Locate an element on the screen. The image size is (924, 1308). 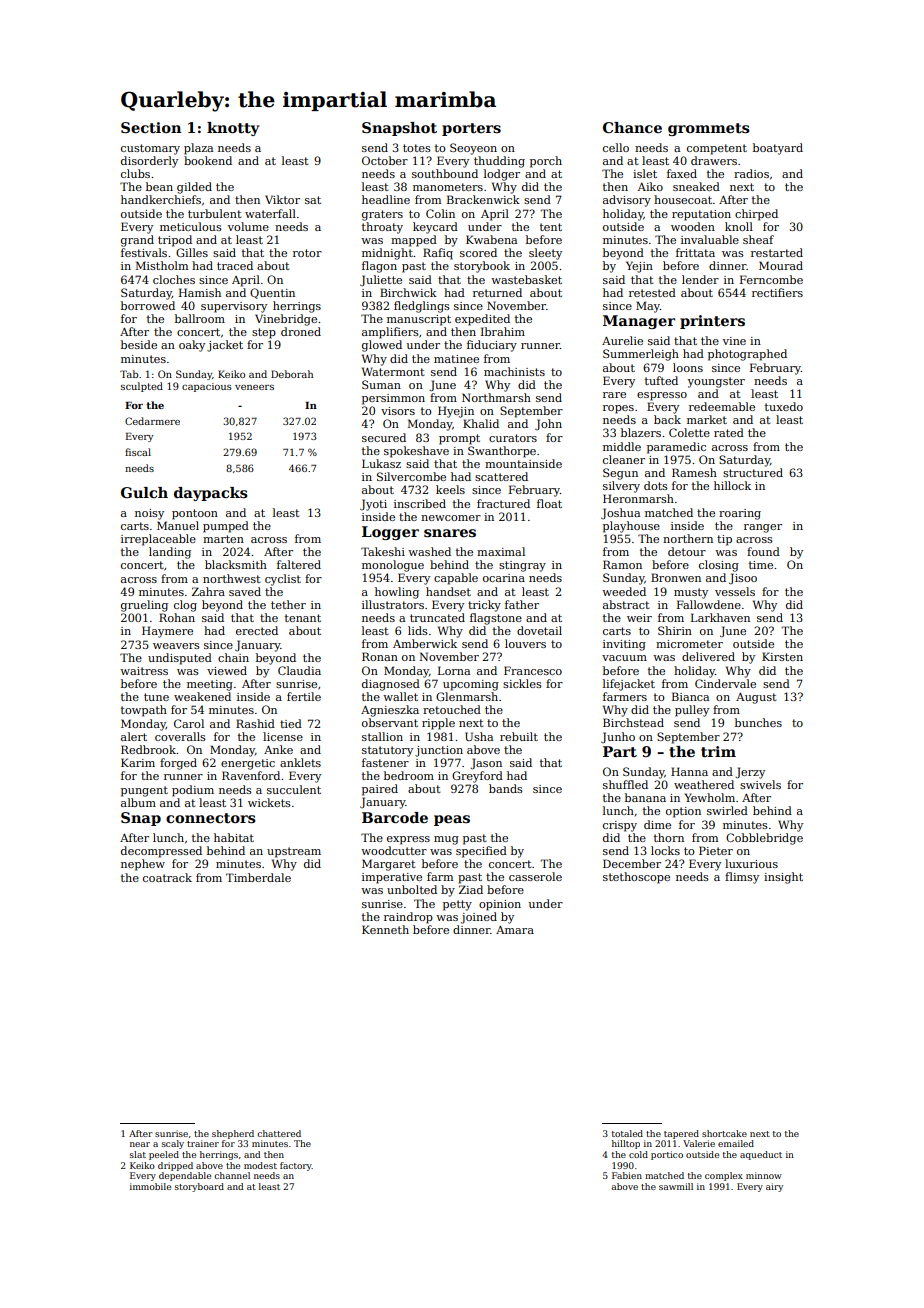
sheaf is located at coordinates (758, 239).
